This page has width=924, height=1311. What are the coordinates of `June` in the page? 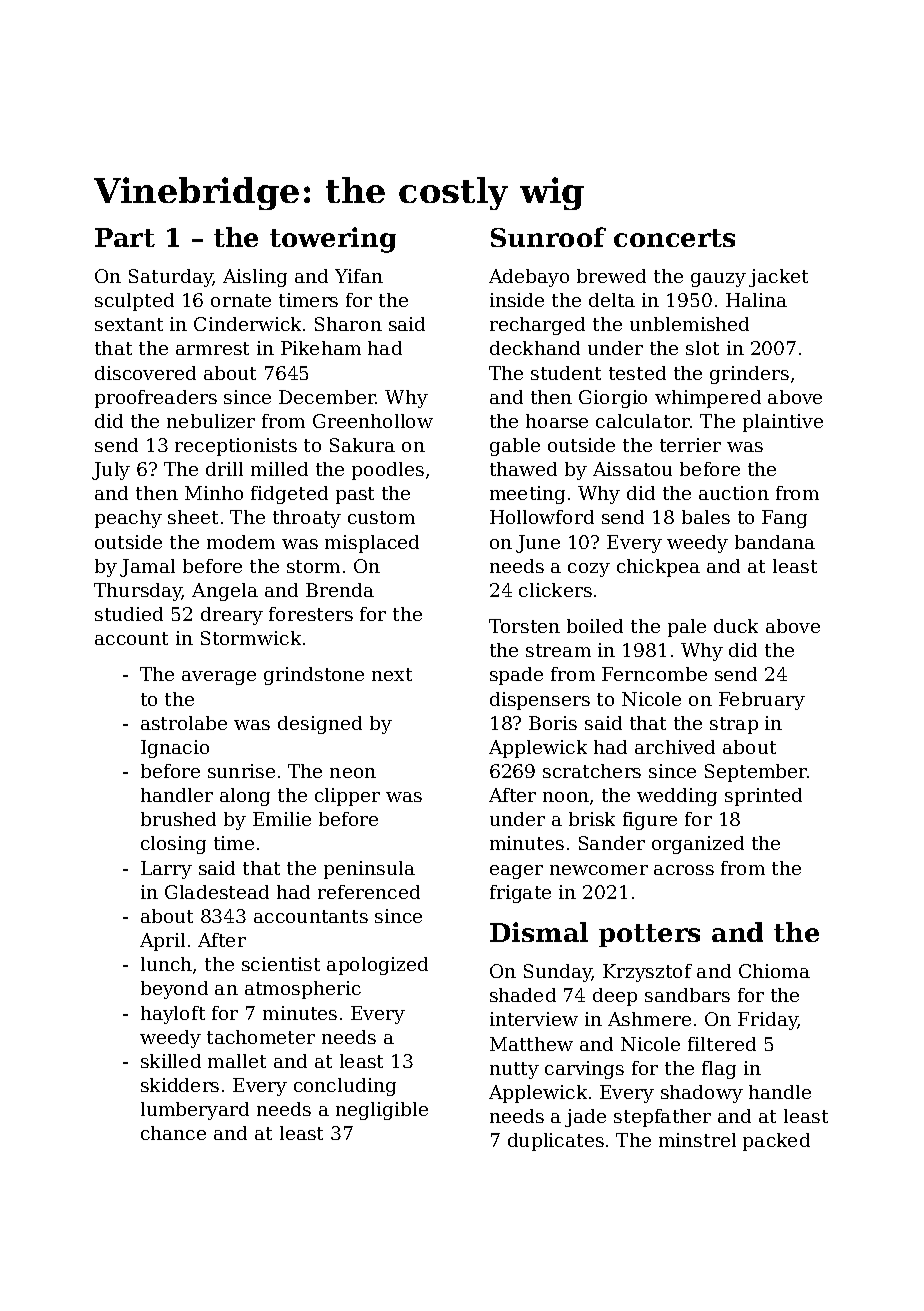 It's located at (538, 544).
